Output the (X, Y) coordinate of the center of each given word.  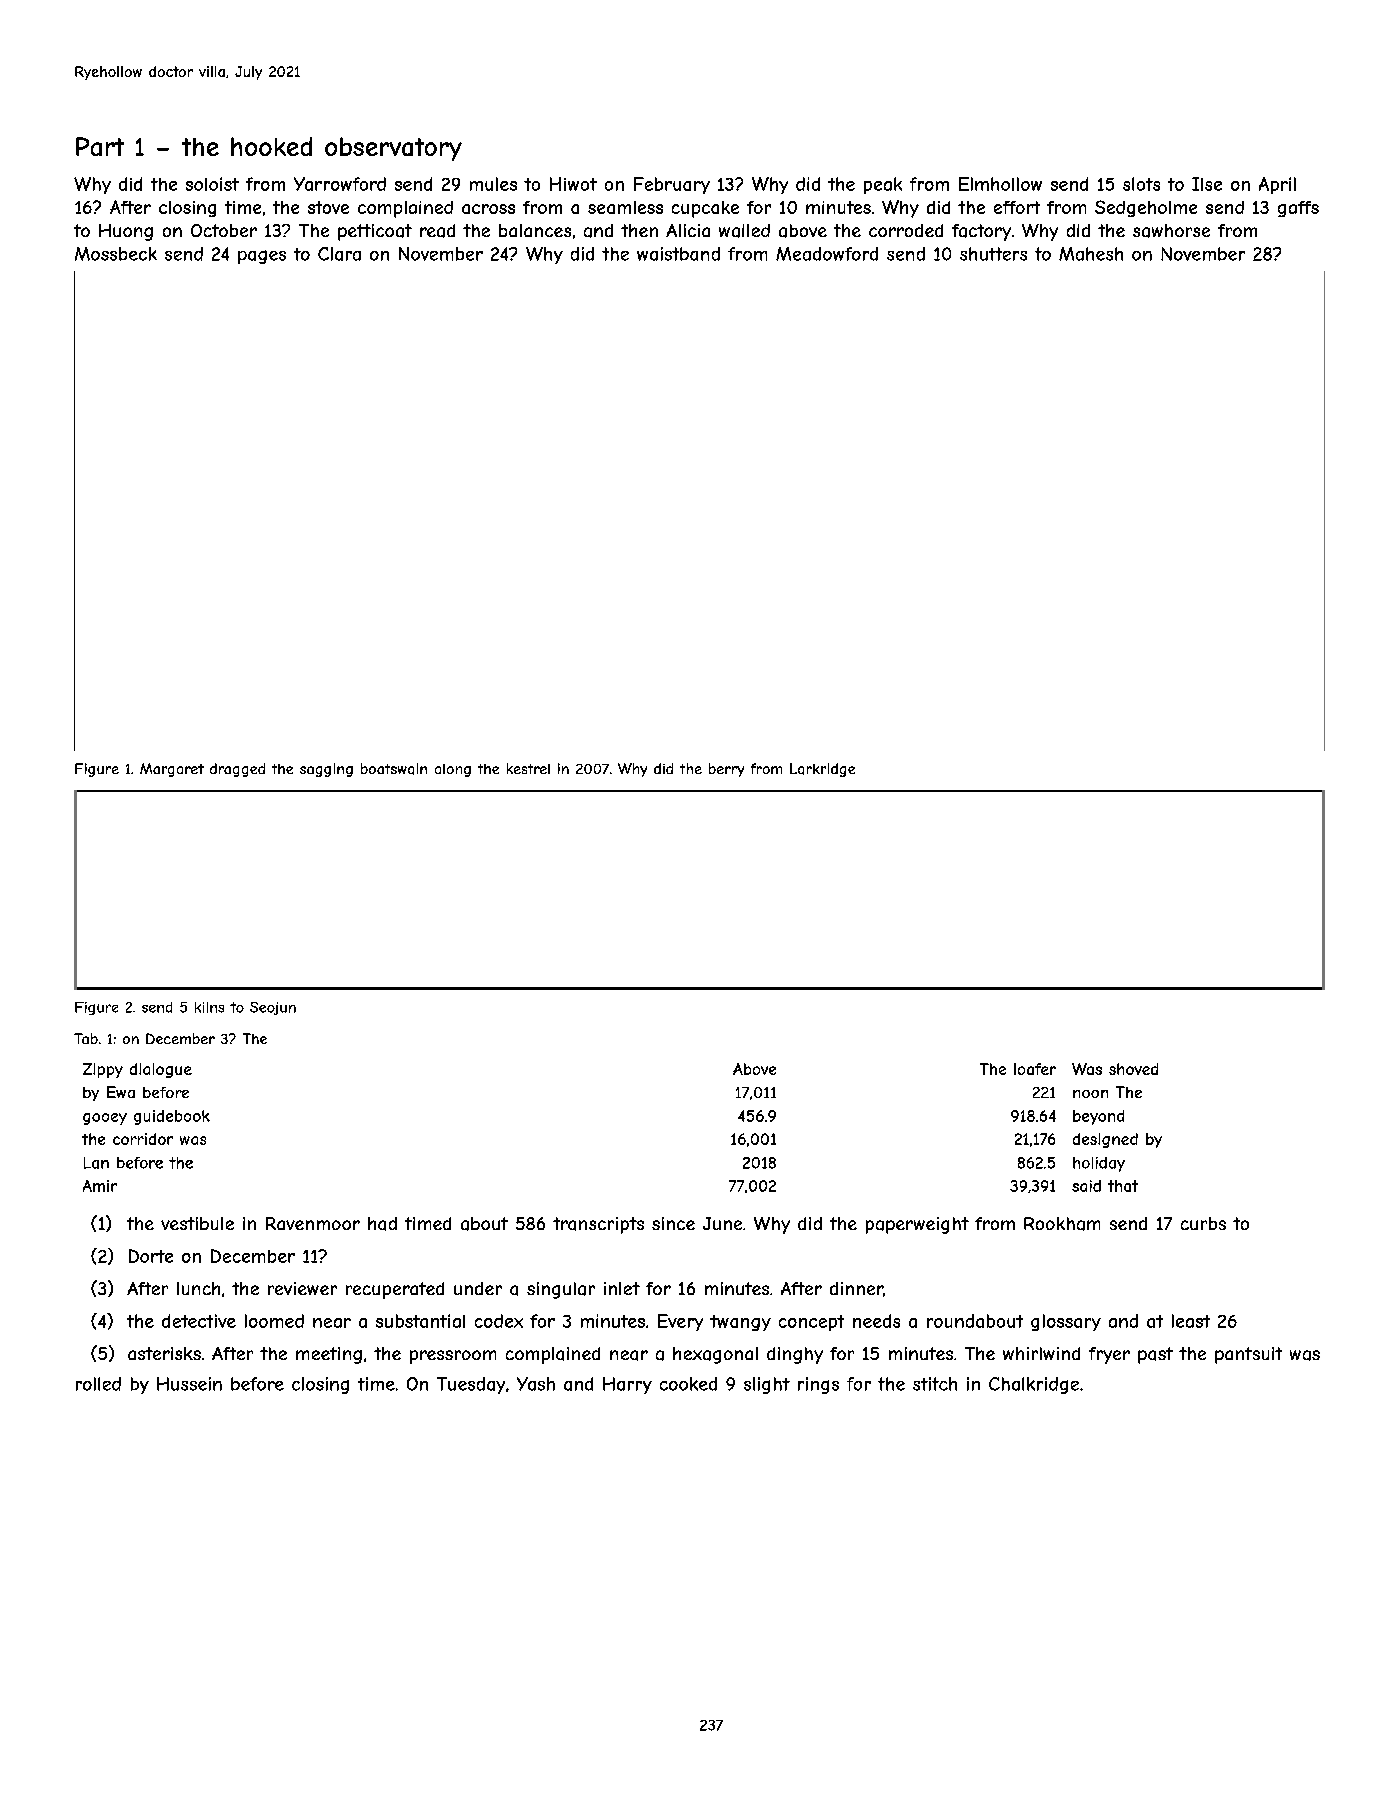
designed (1105, 1140)
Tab (86, 1038)
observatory (393, 149)
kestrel (528, 768)
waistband (678, 254)
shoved (1133, 1069)
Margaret (172, 770)
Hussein (189, 1384)
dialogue (161, 1070)
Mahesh (1091, 254)
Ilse (1207, 184)
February (672, 185)
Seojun (273, 1008)
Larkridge (822, 770)
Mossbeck (116, 254)
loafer (1035, 1069)
